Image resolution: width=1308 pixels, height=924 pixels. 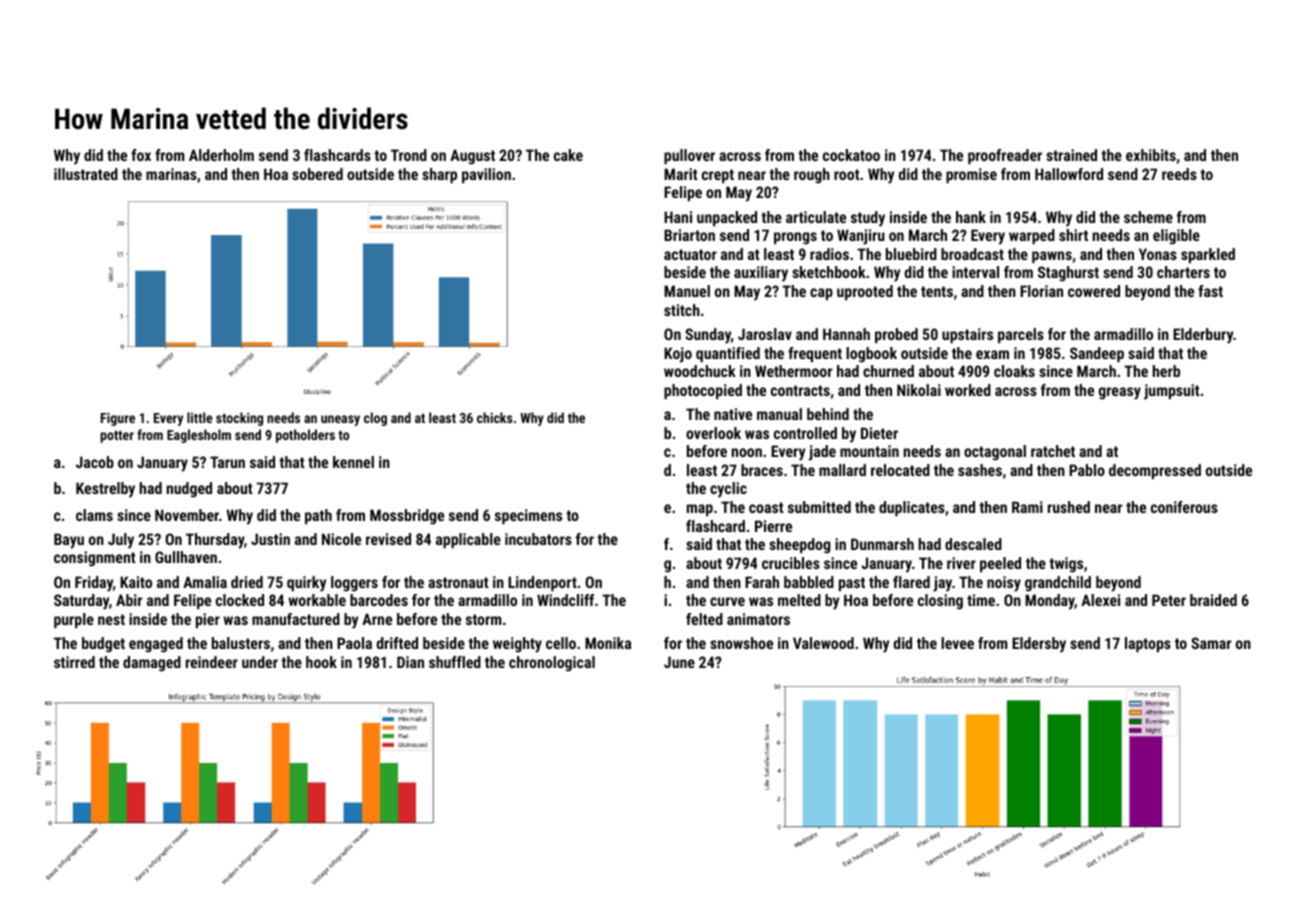 What do you see at coordinates (141, 155) in the page?
I see `fox` at bounding box center [141, 155].
